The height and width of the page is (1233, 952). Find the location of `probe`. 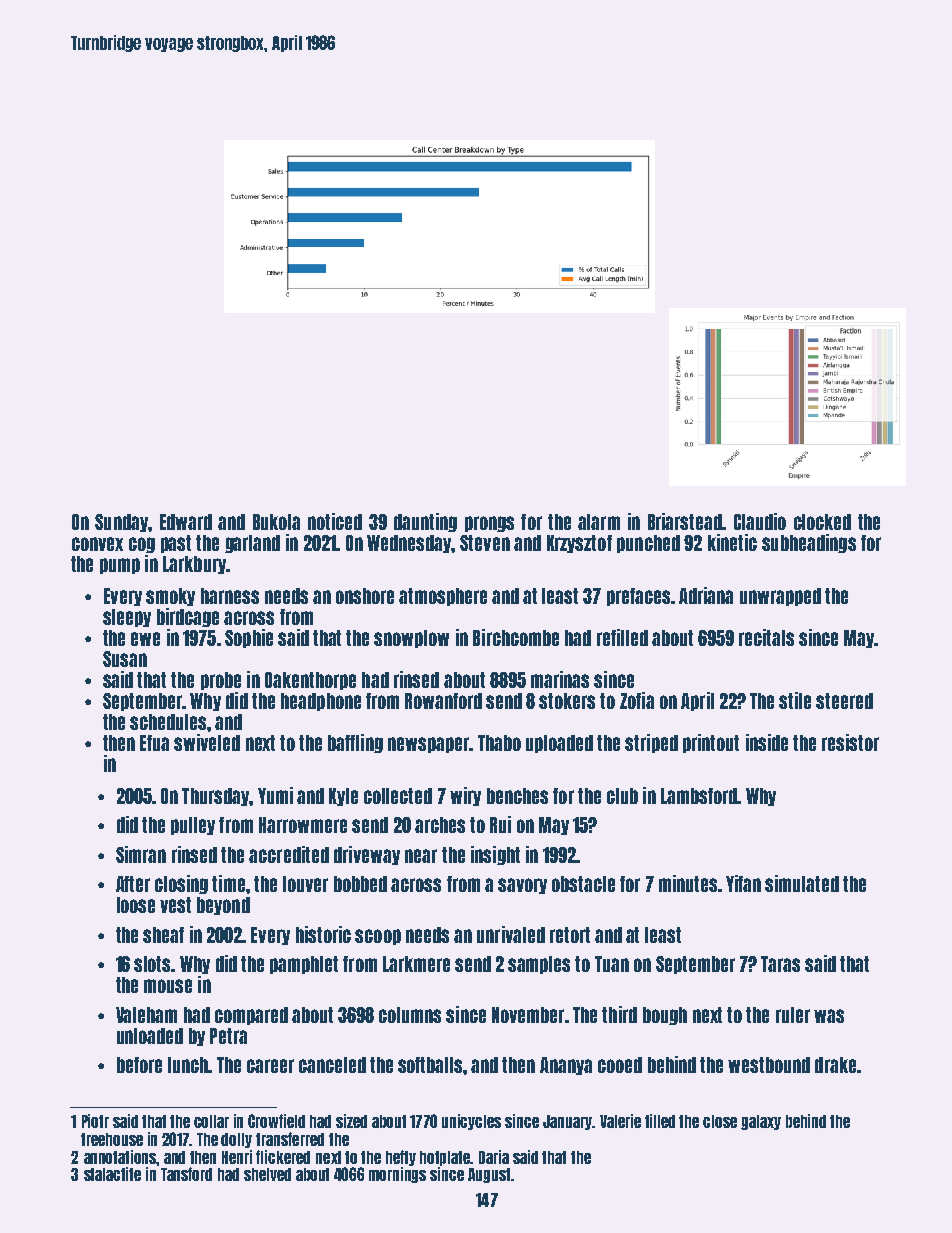

probe is located at coordinates (221, 681).
